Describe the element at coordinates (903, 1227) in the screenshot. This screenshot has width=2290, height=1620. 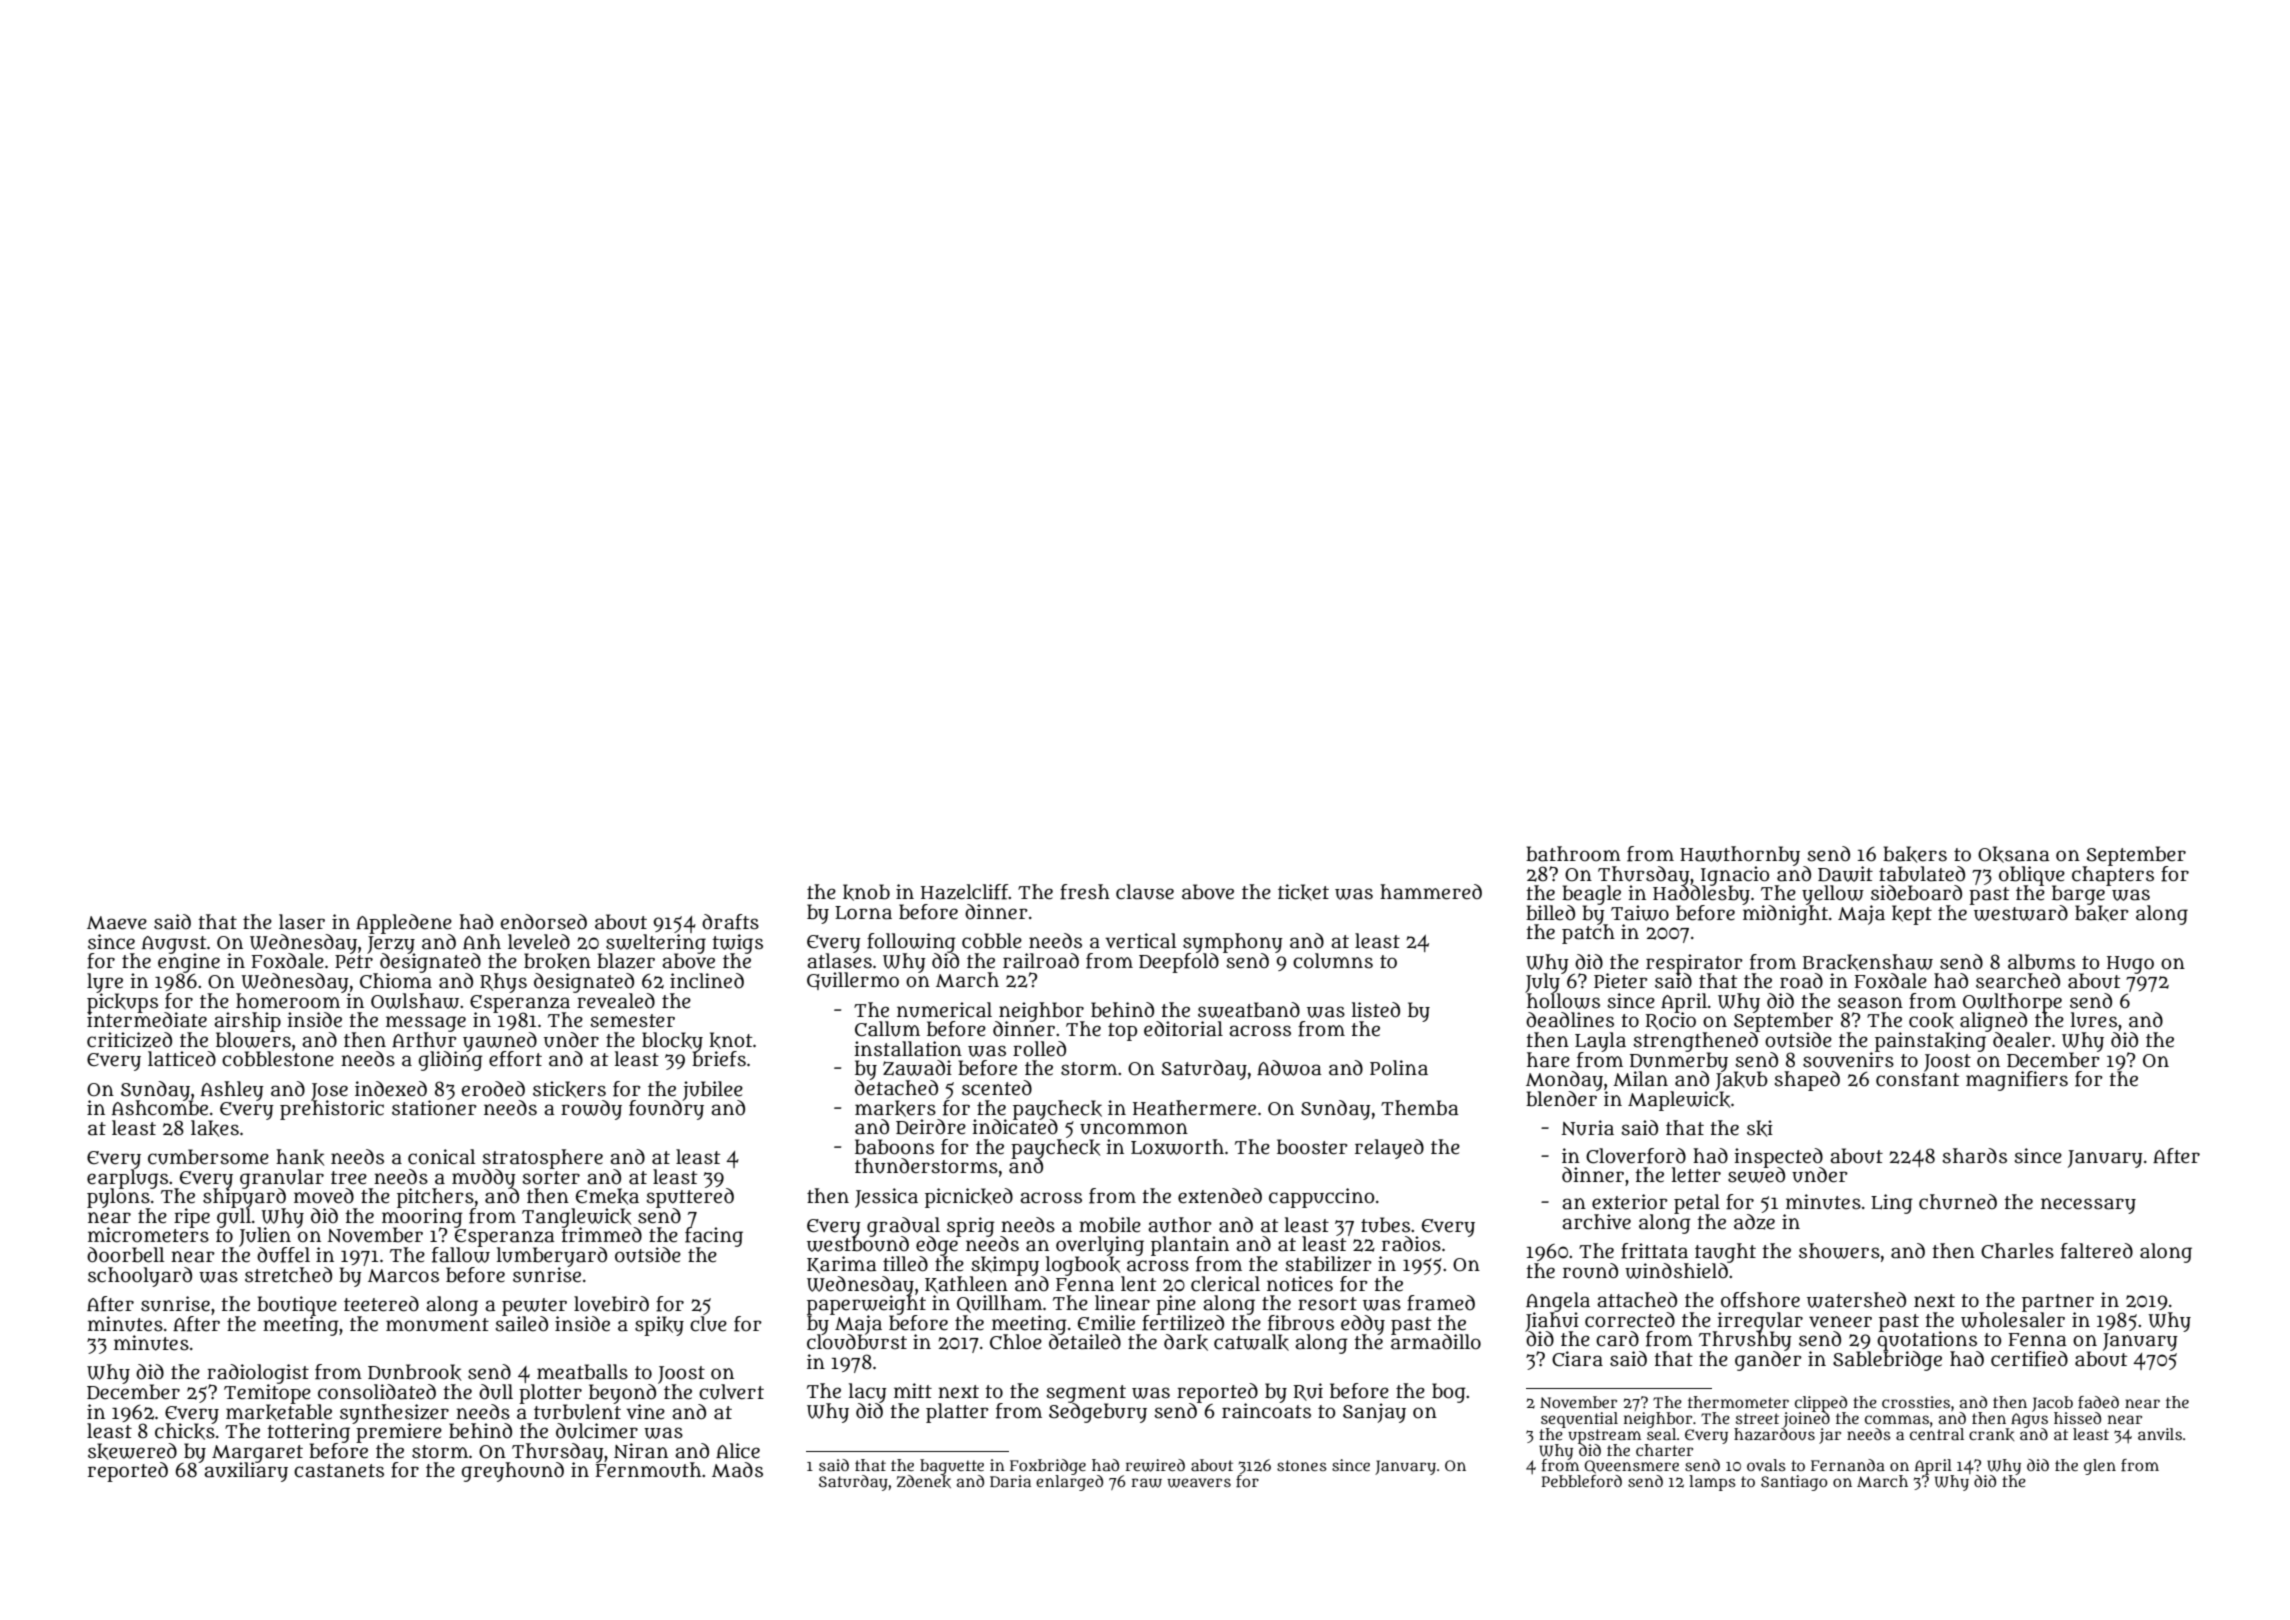
I see `gradual` at that location.
